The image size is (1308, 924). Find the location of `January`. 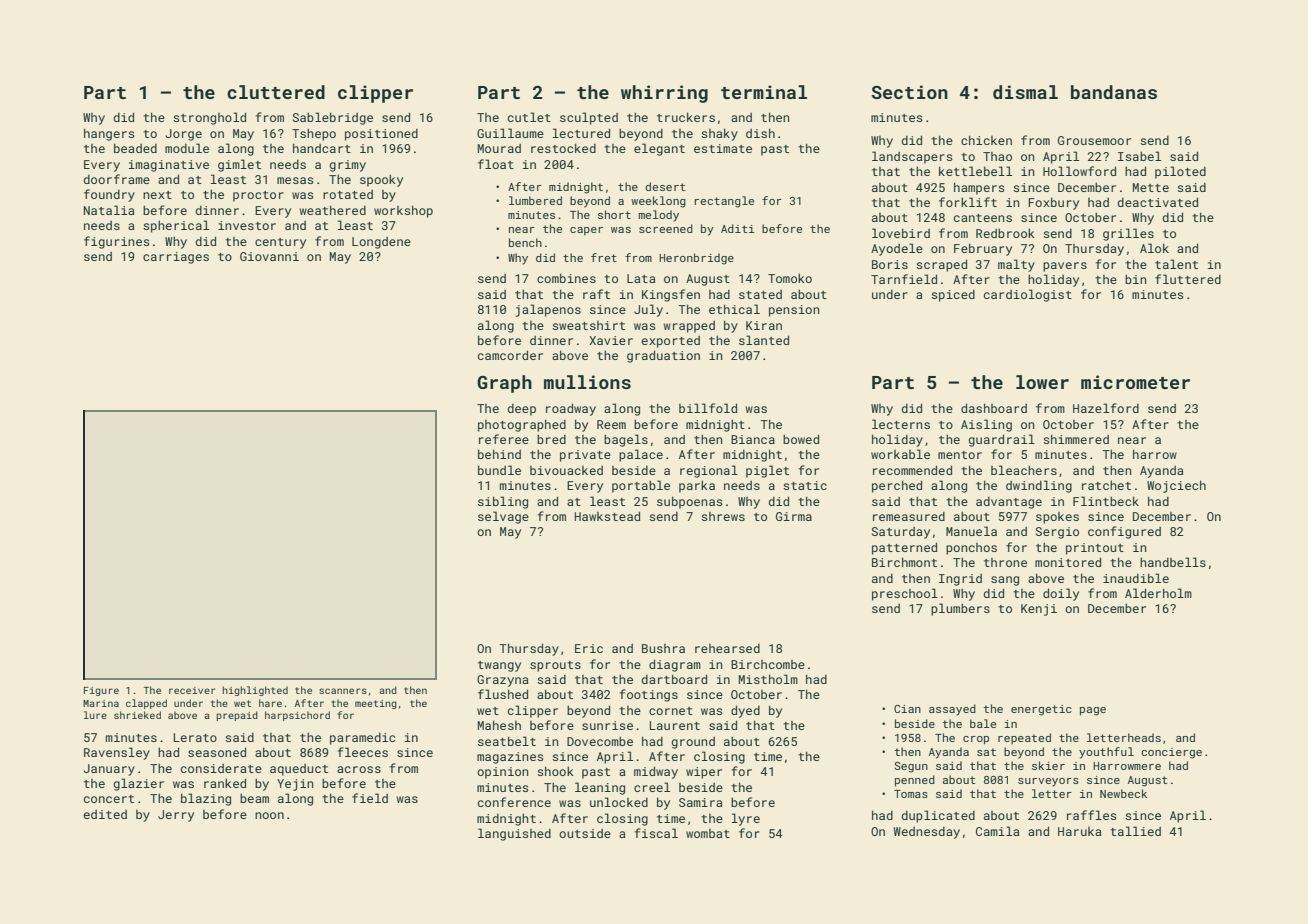

January is located at coordinates (109, 770).
